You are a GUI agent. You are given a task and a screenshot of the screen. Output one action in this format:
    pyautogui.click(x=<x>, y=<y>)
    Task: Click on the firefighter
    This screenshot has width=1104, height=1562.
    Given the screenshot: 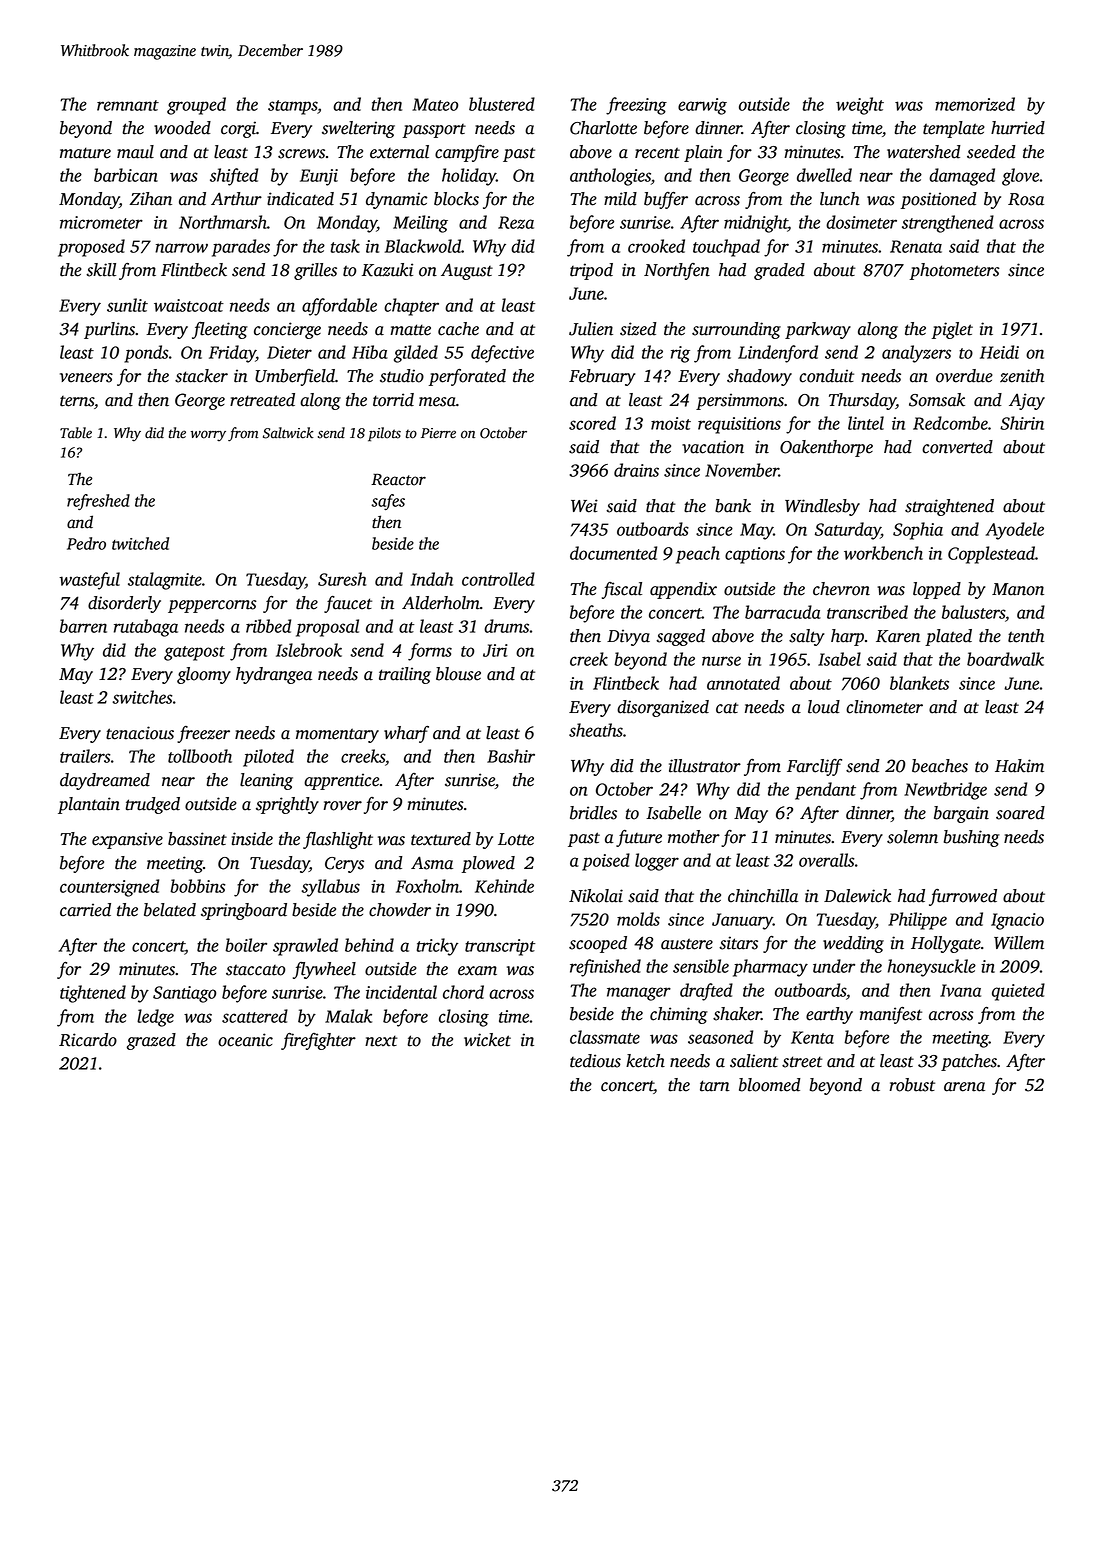 What is the action you would take?
    pyautogui.click(x=318, y=1041)
